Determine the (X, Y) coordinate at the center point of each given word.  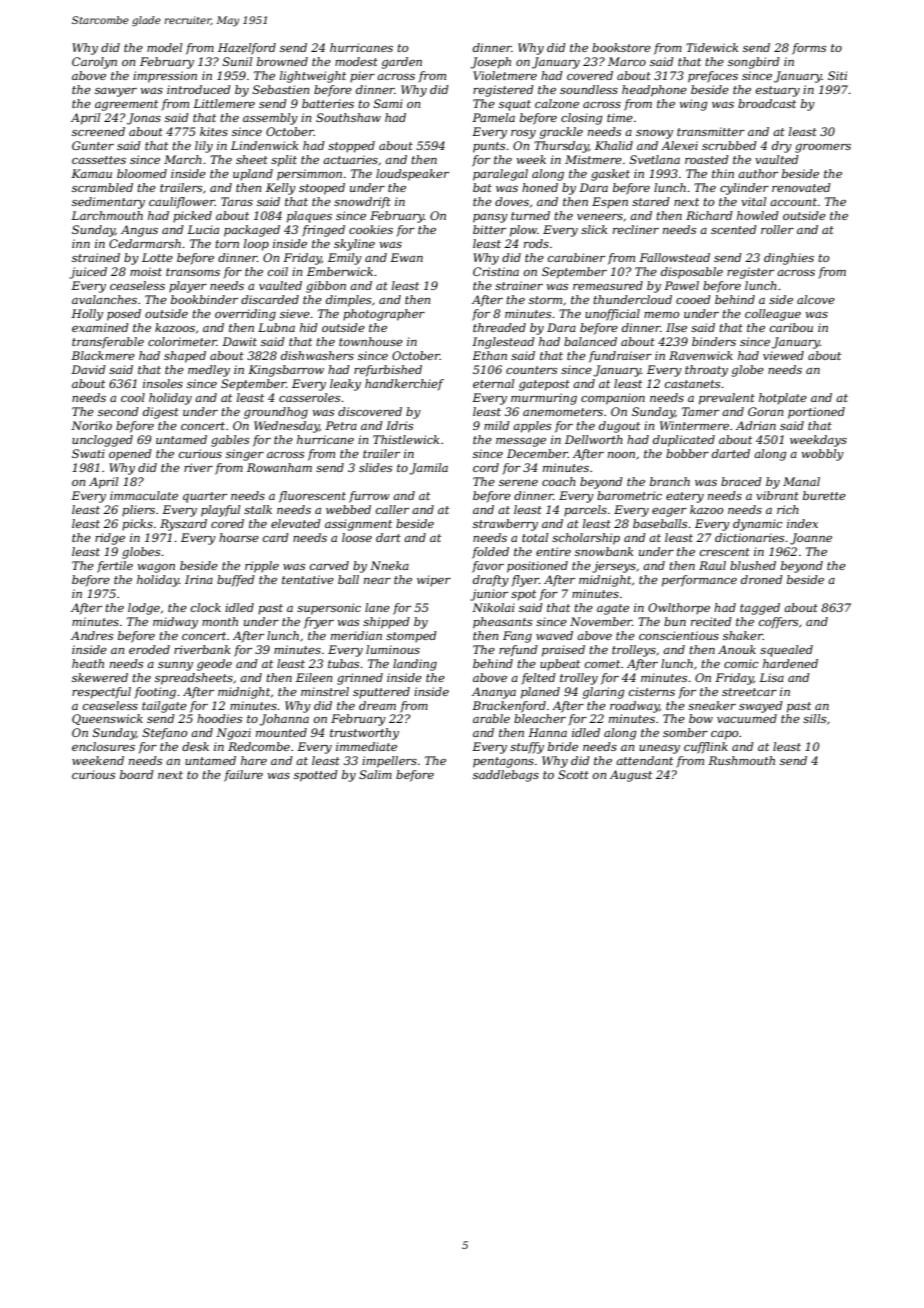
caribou (791, 327)
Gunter (93, 145)
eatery (685, 497)
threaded (499, 327)
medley (209, 371)
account (793, 202)
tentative (308, 579)
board (137, 774)
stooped (322, 189)
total (535, 537)
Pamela (493, 117)
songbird (754, 63)
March (183, 159)
